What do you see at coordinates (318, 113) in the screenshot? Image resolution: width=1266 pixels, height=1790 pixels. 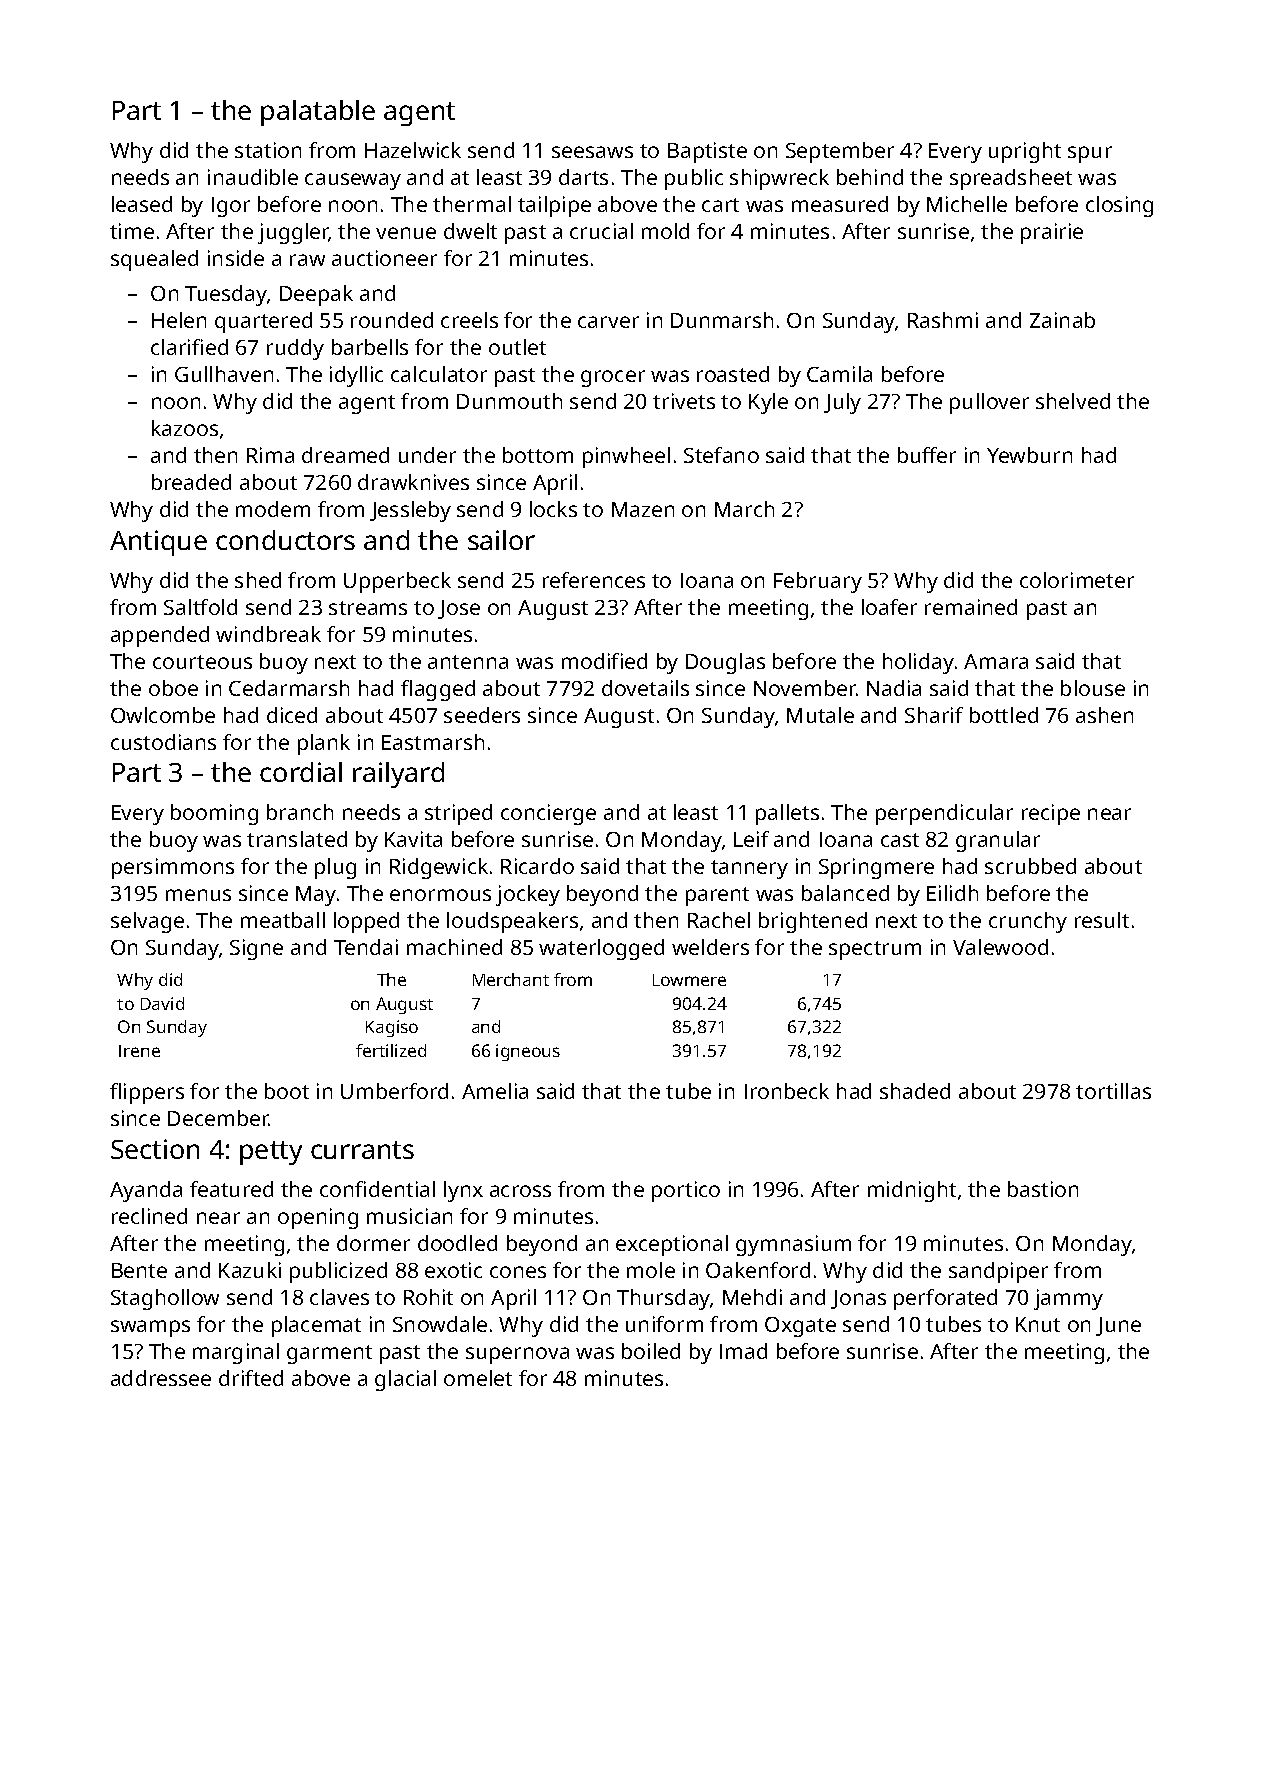 I see `palatable` at bounding box center [318, 113].
